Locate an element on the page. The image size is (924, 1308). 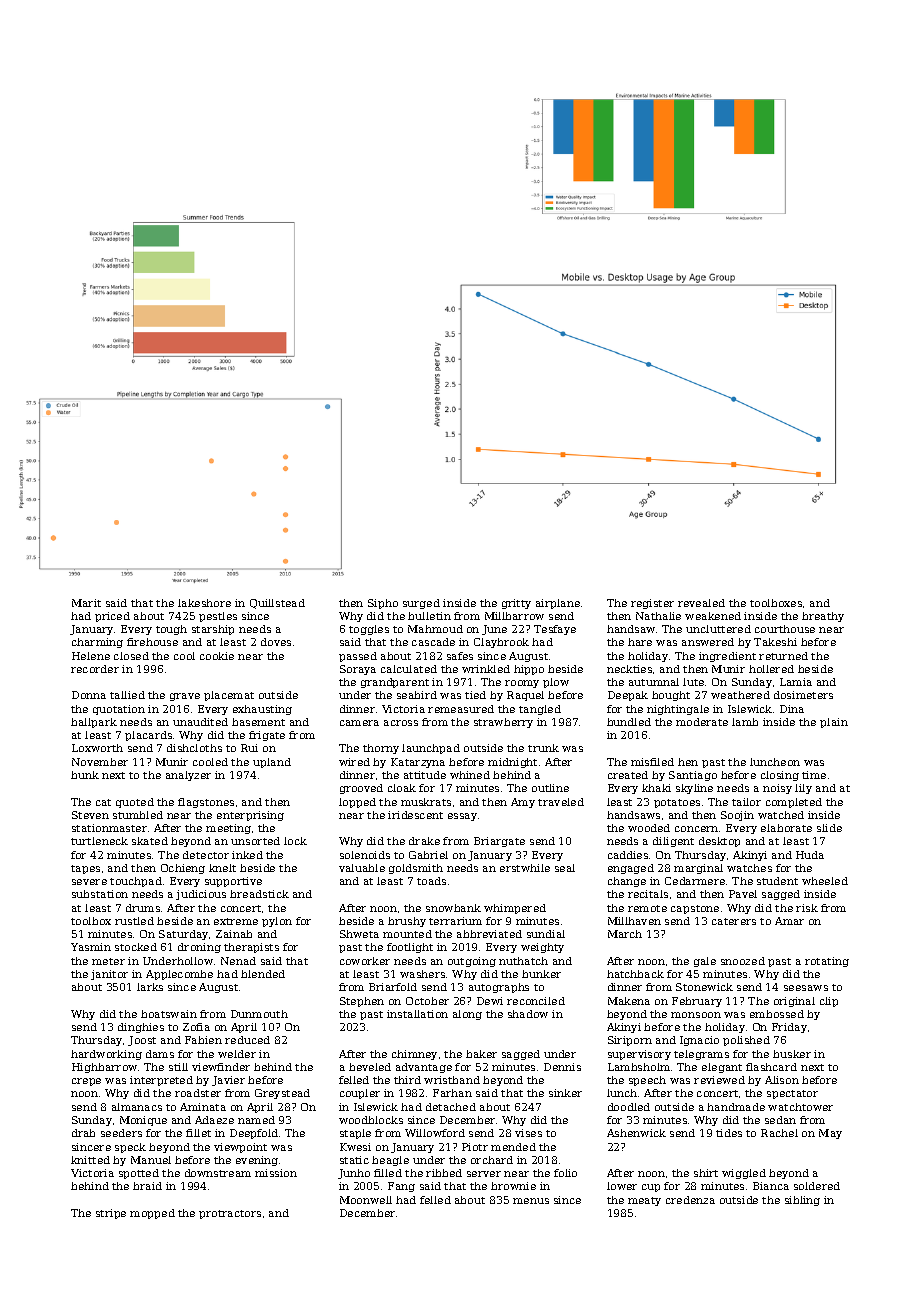
Claybrook is located at coordinates (501, 643).
